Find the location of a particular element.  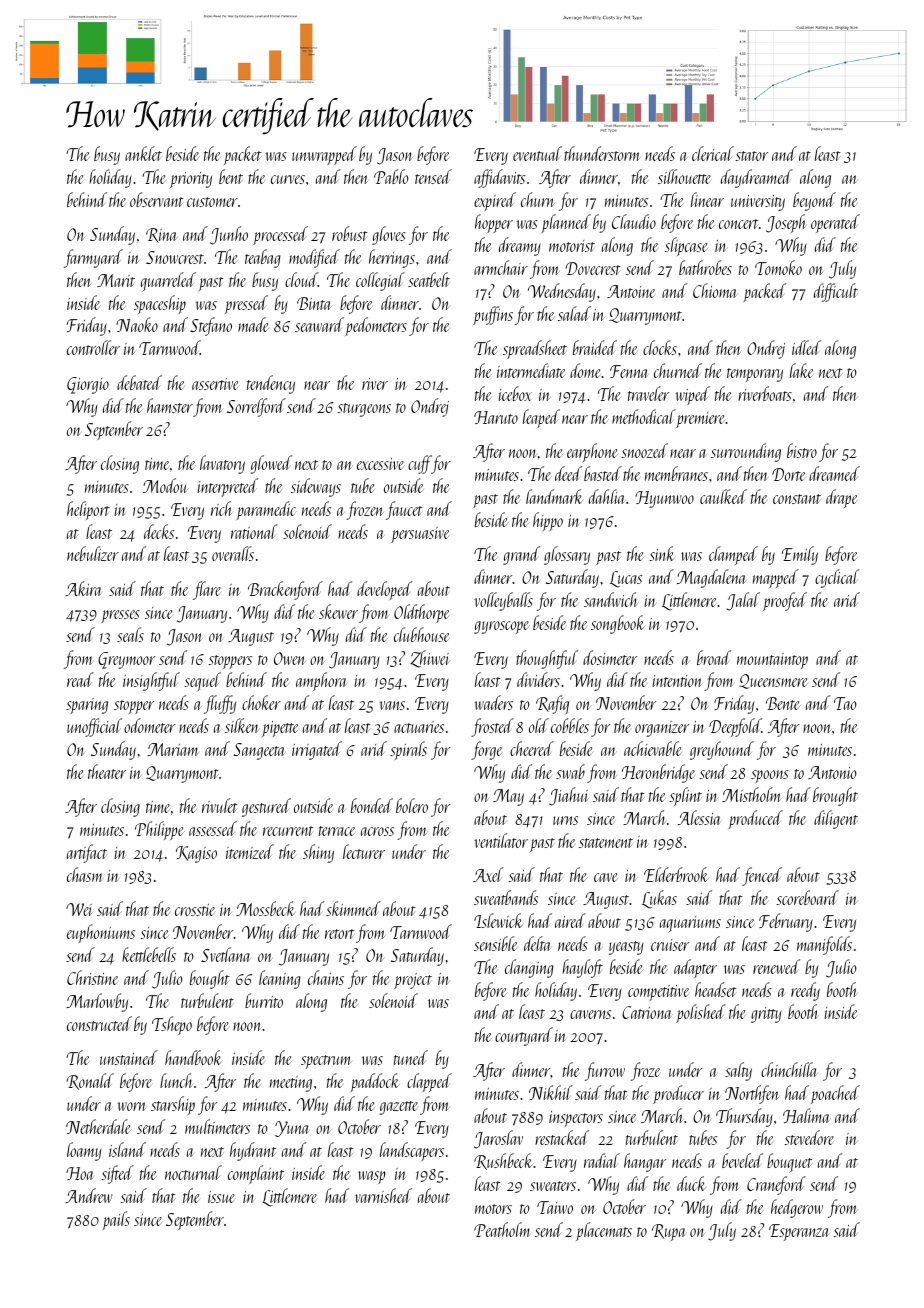

Claudio is located at coordinates (634, 221).
